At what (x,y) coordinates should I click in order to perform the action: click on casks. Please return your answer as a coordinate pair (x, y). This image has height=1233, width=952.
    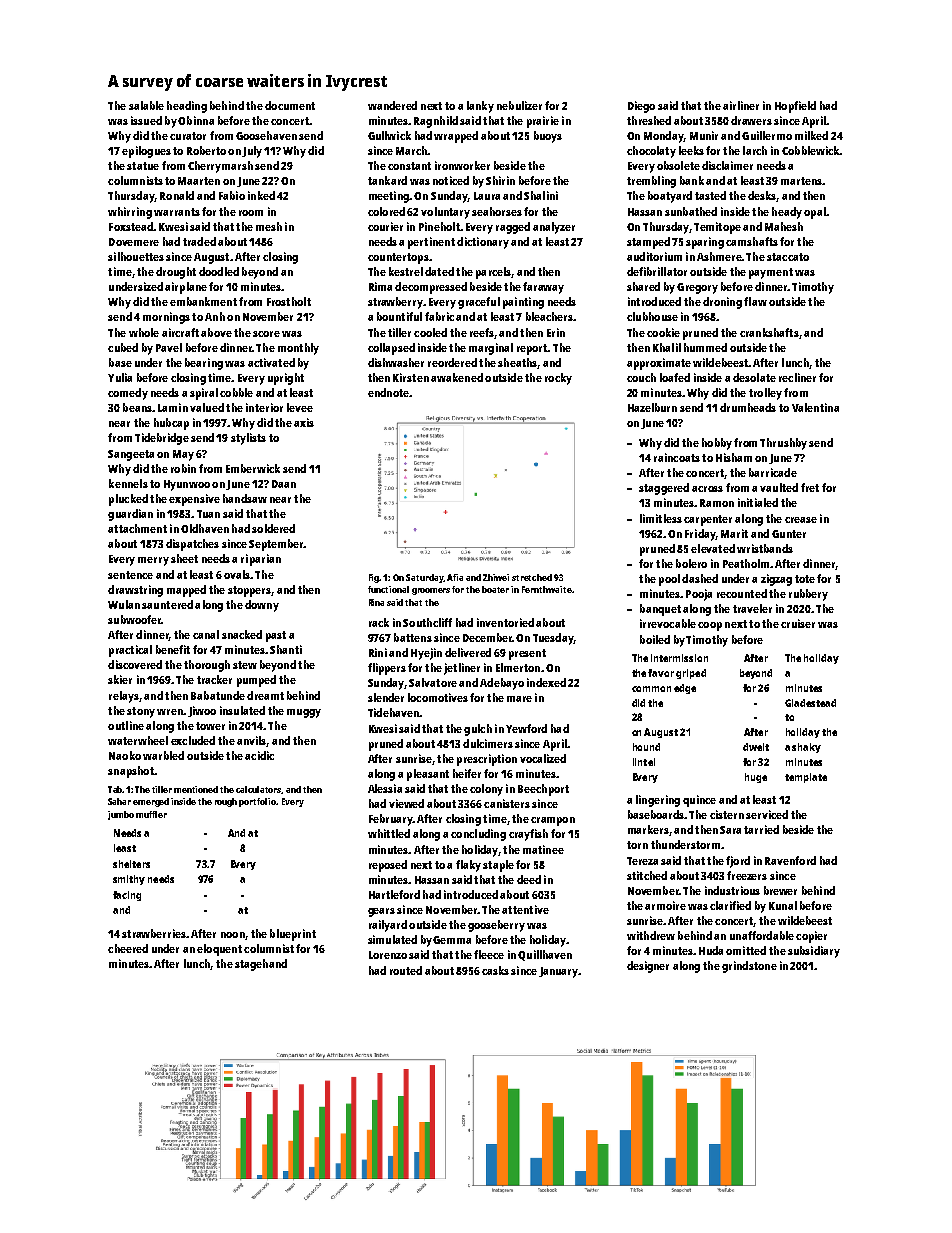
    Looking at the image, I should click on (495, 970).
